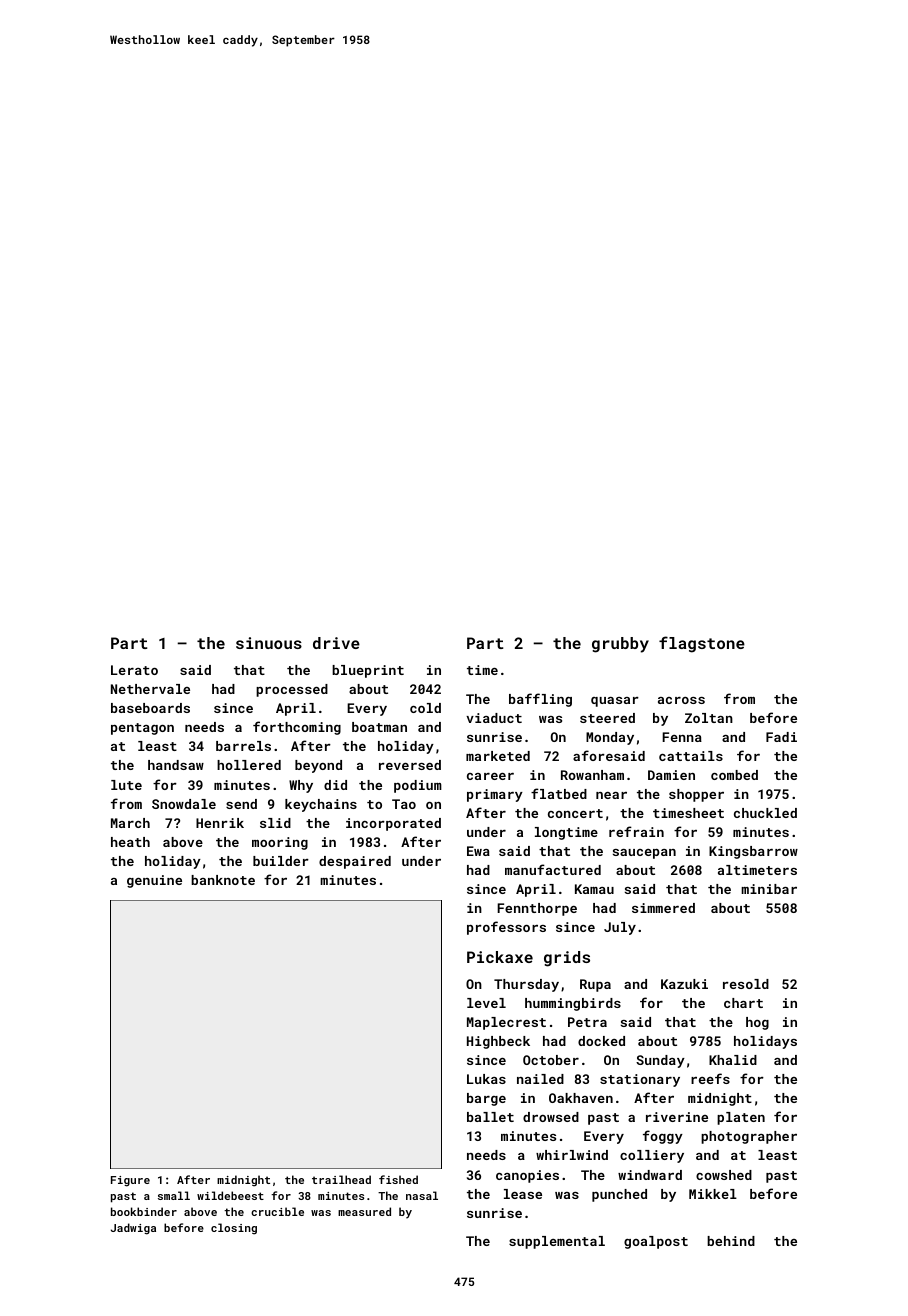  I want to click on Jadwiga, so click(133, 1229).
